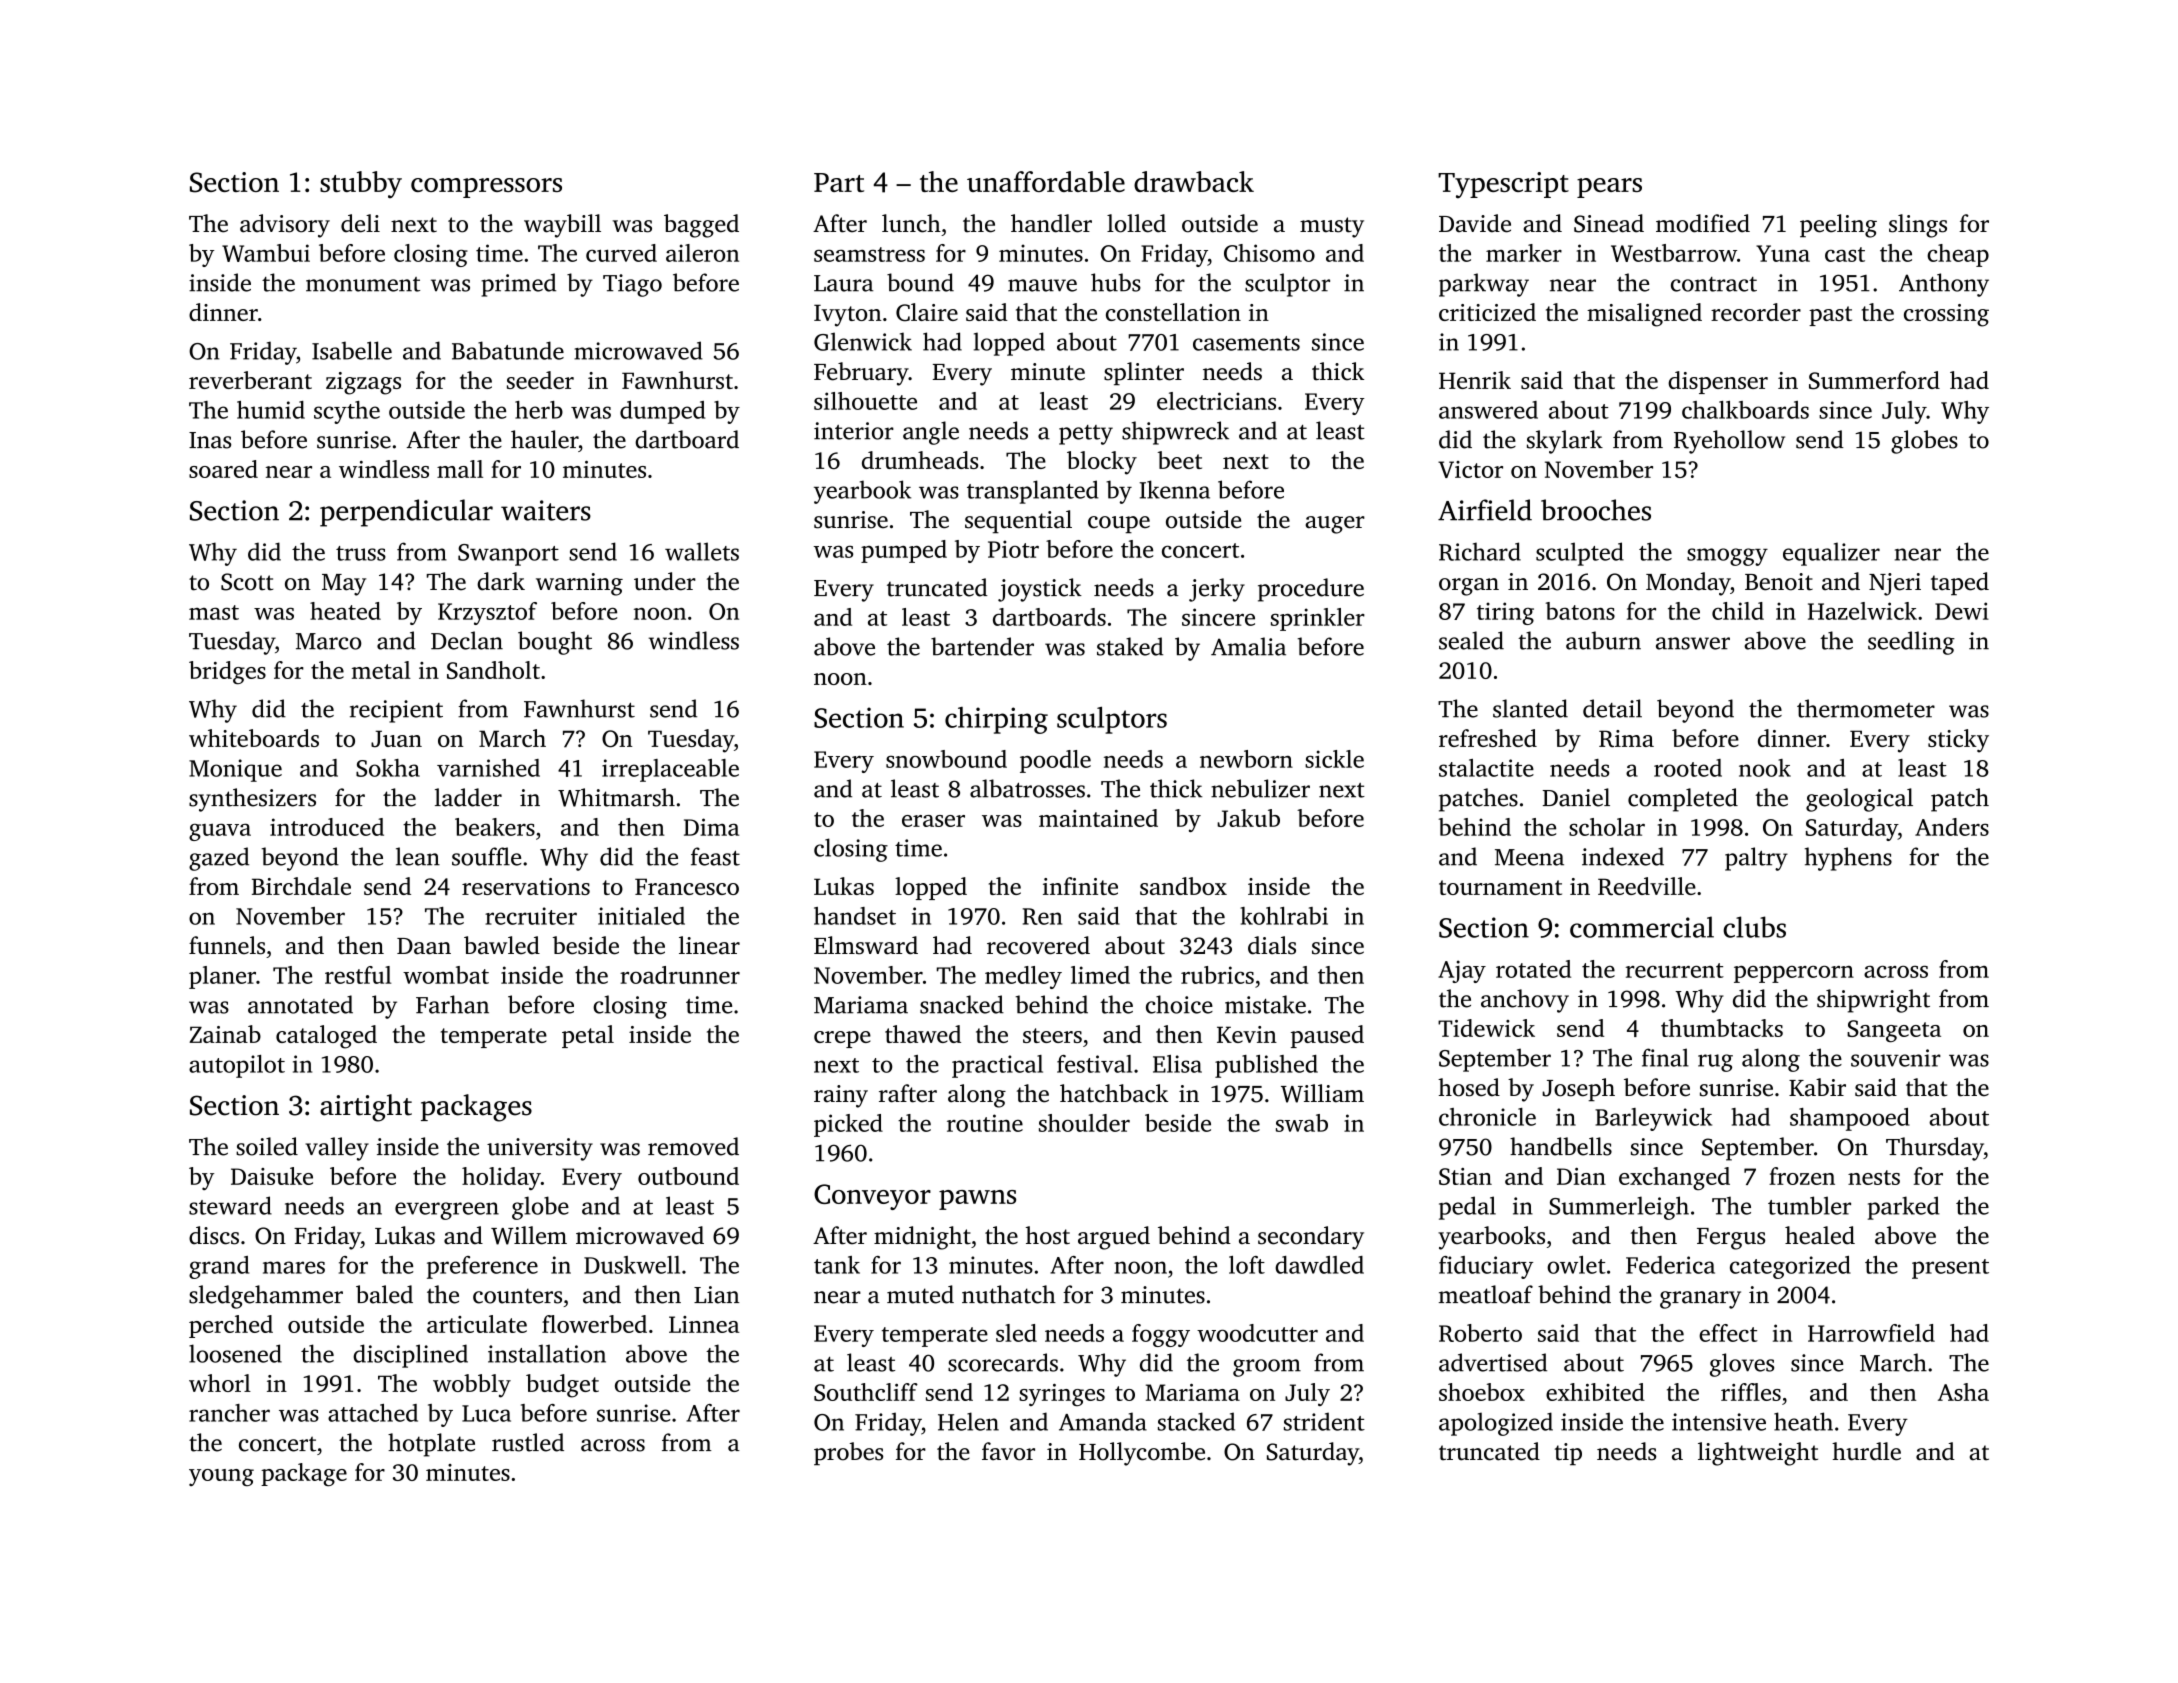  I want to click on Farhan, so click(452, 1004).
